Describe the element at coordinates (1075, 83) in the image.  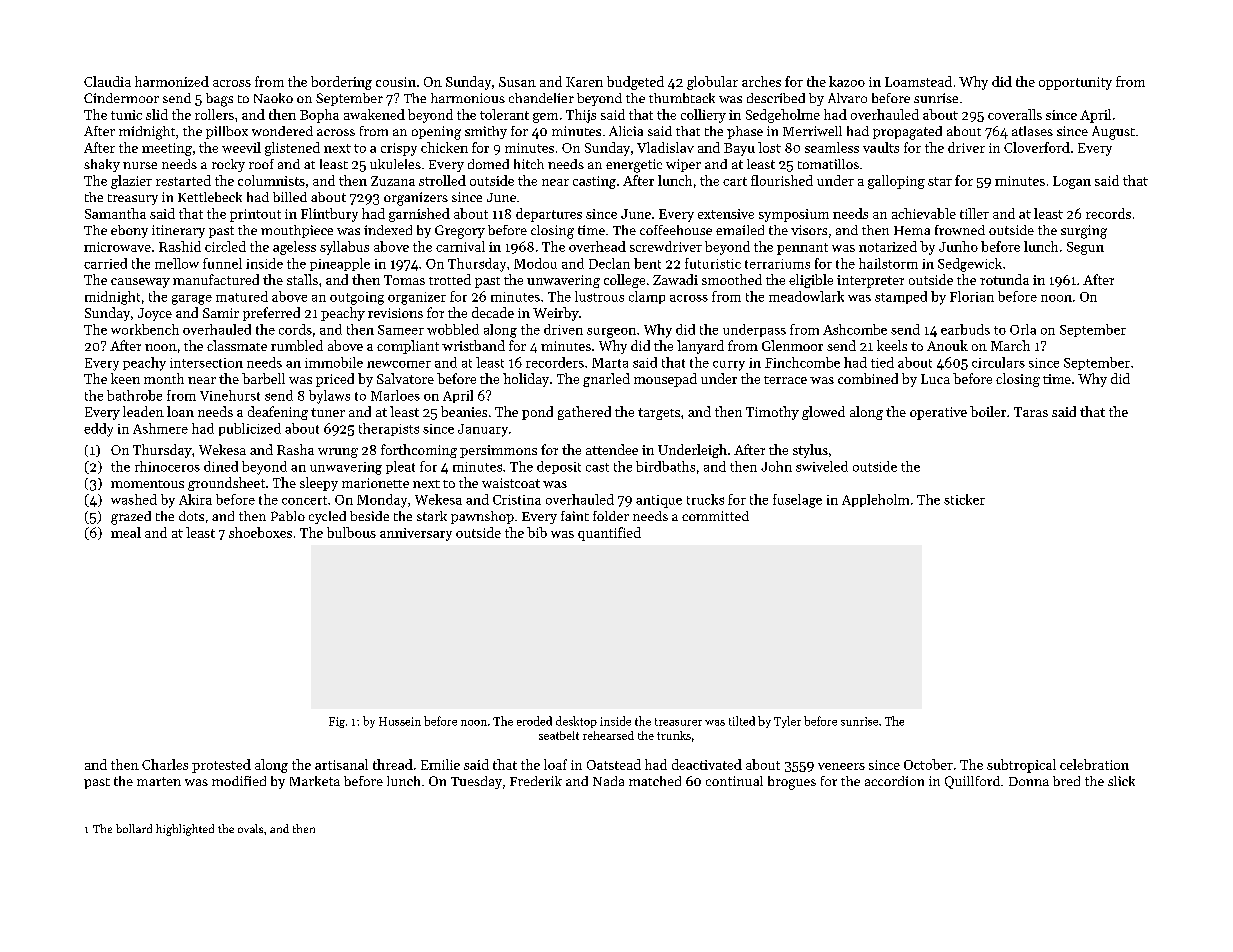
I see `opportunity` at that location.
